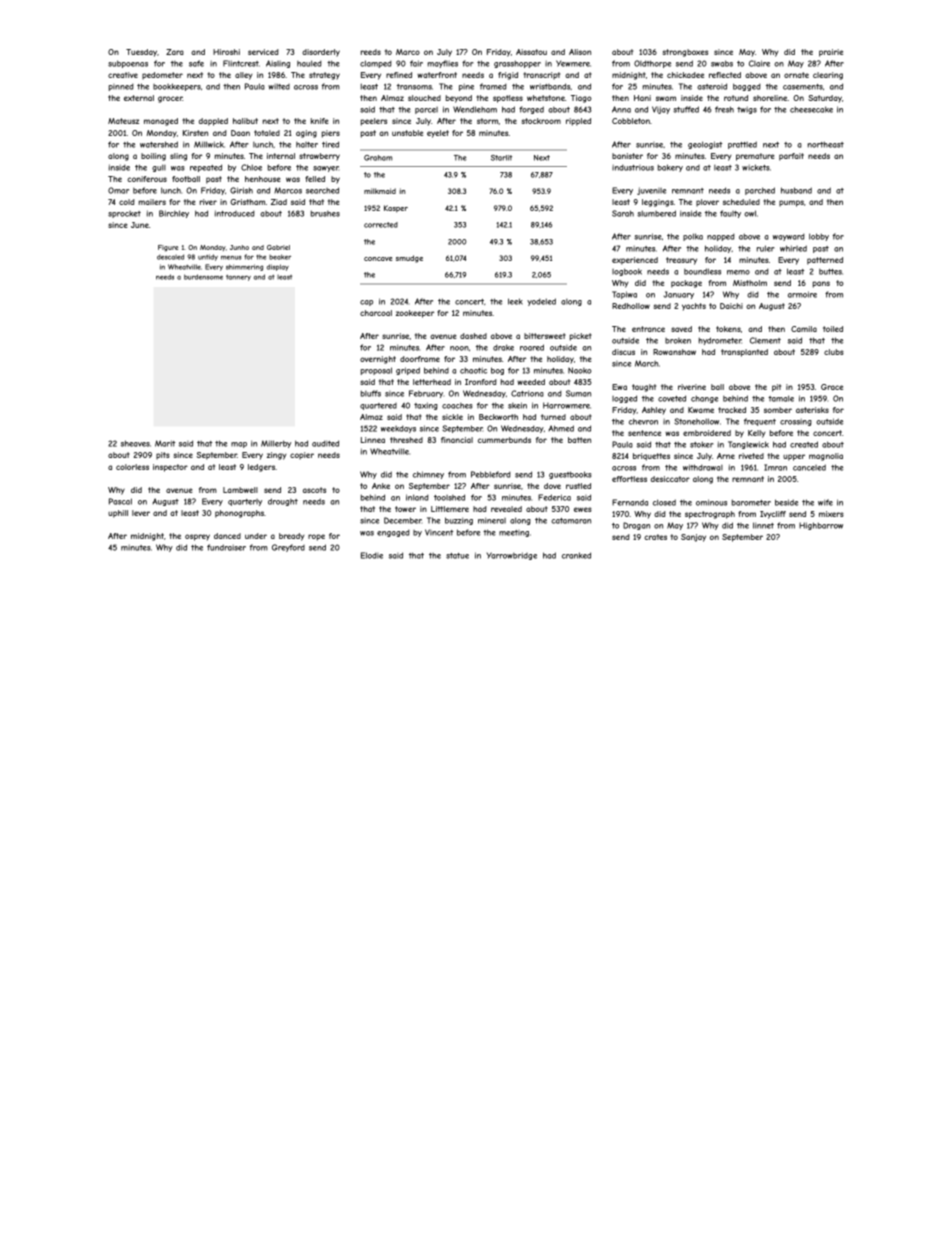 The width and height of the screenshot is (952, 1233). Describe the element at coordinates (512, 556) in the screenshot. I see `Yarrowbridge` at that location.
